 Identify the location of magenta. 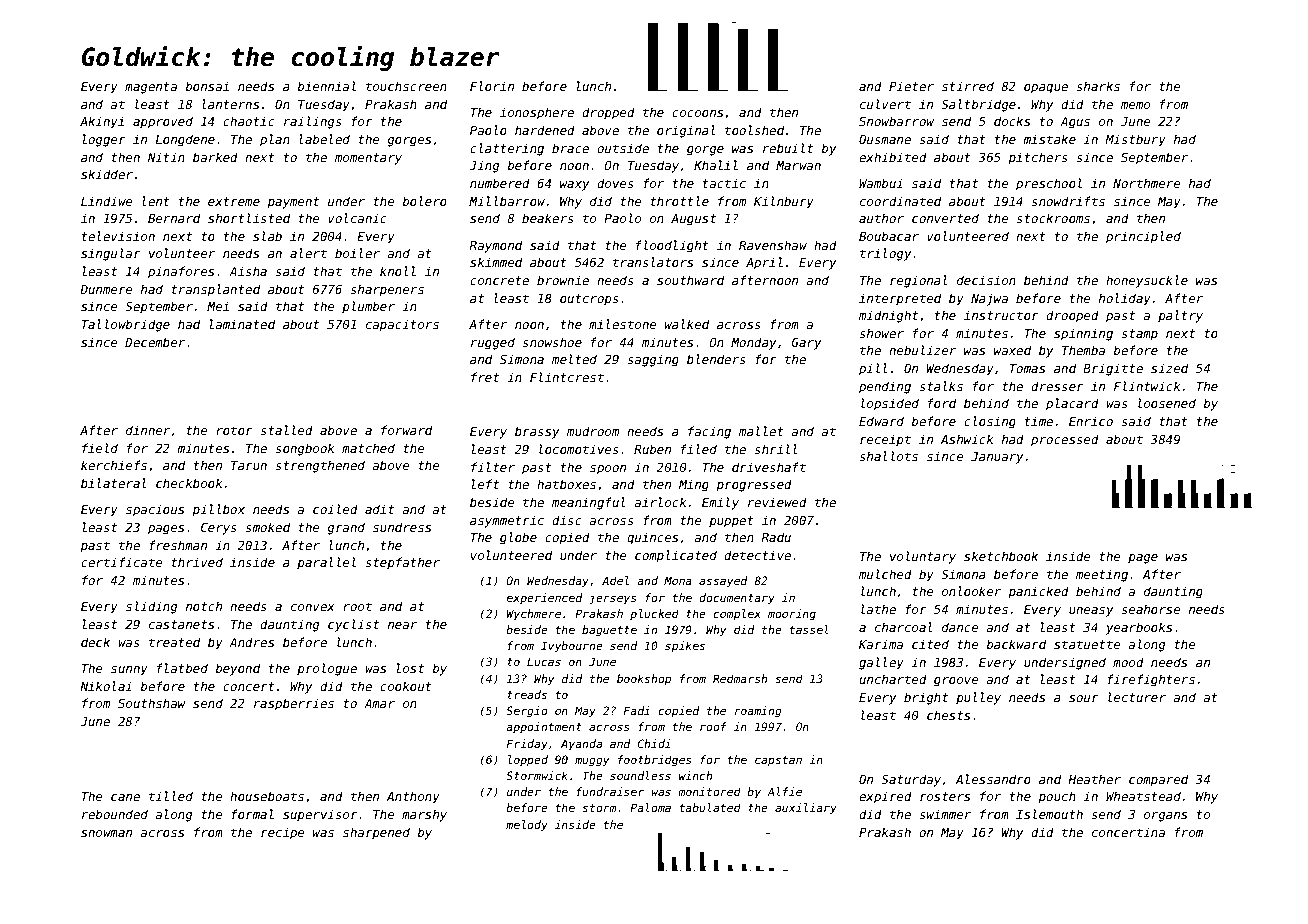
(151, 88).
